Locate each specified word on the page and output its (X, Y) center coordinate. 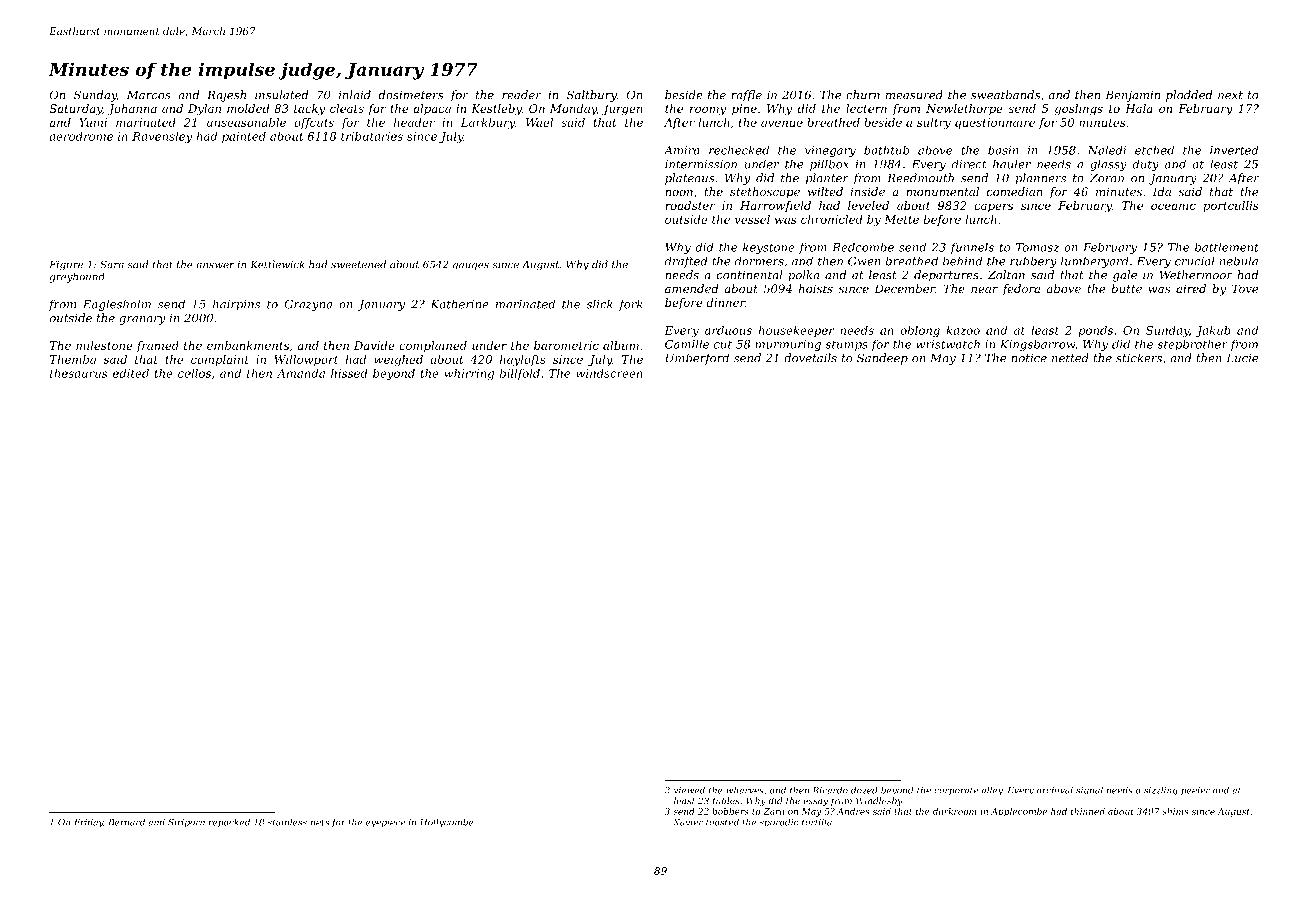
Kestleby (496, 110)
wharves (745, 790)
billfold (520, 374)
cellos (194, 373)
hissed (349, 373)
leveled (868, 205)
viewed (689, 790)
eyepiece (385, 823)
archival (1055, 790)
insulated (281, 95)
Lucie (1242, 358)
